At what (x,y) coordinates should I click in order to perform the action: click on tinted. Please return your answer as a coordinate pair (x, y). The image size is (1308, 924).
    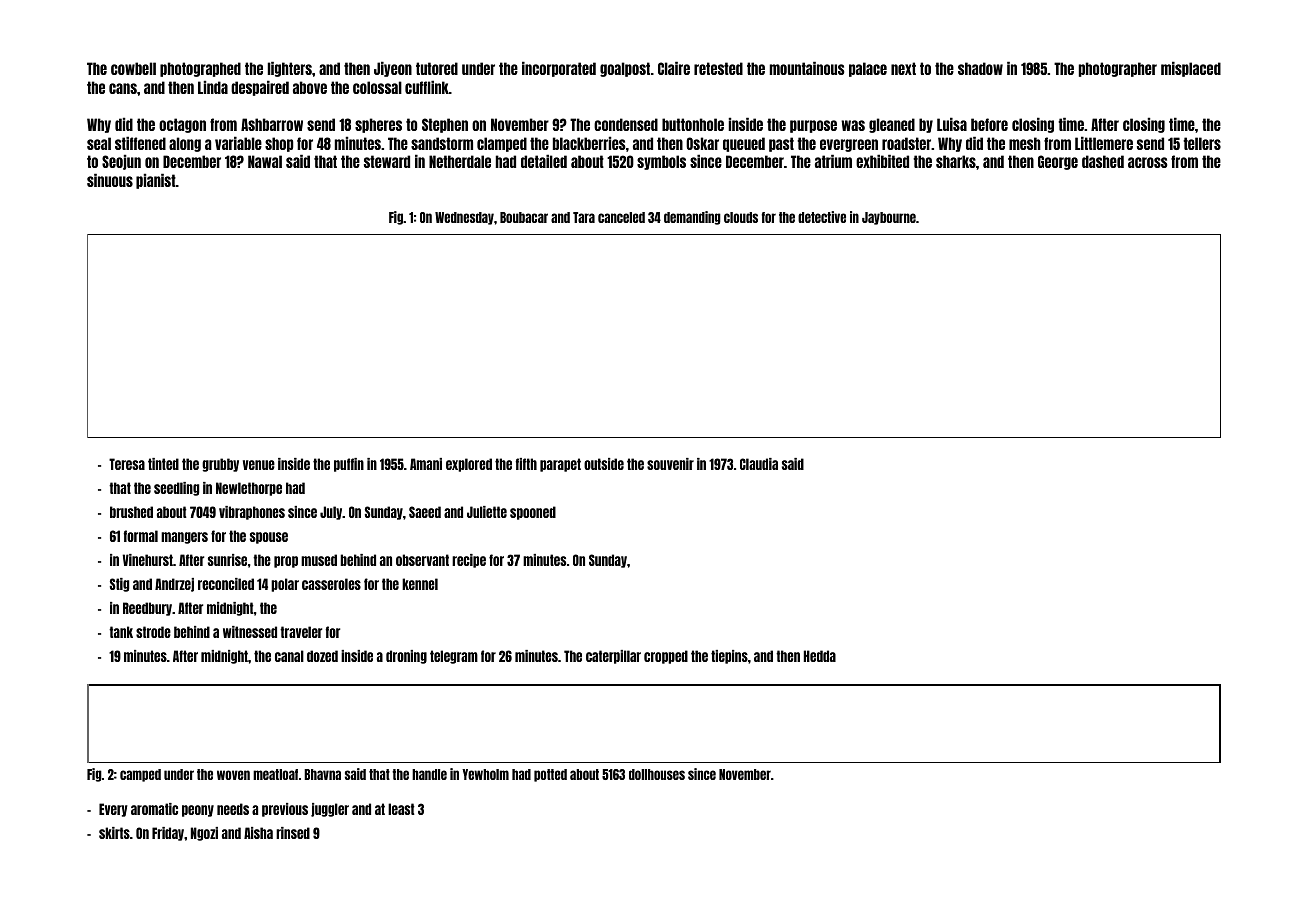
    Looking at the image, I should click on (163, 464).
